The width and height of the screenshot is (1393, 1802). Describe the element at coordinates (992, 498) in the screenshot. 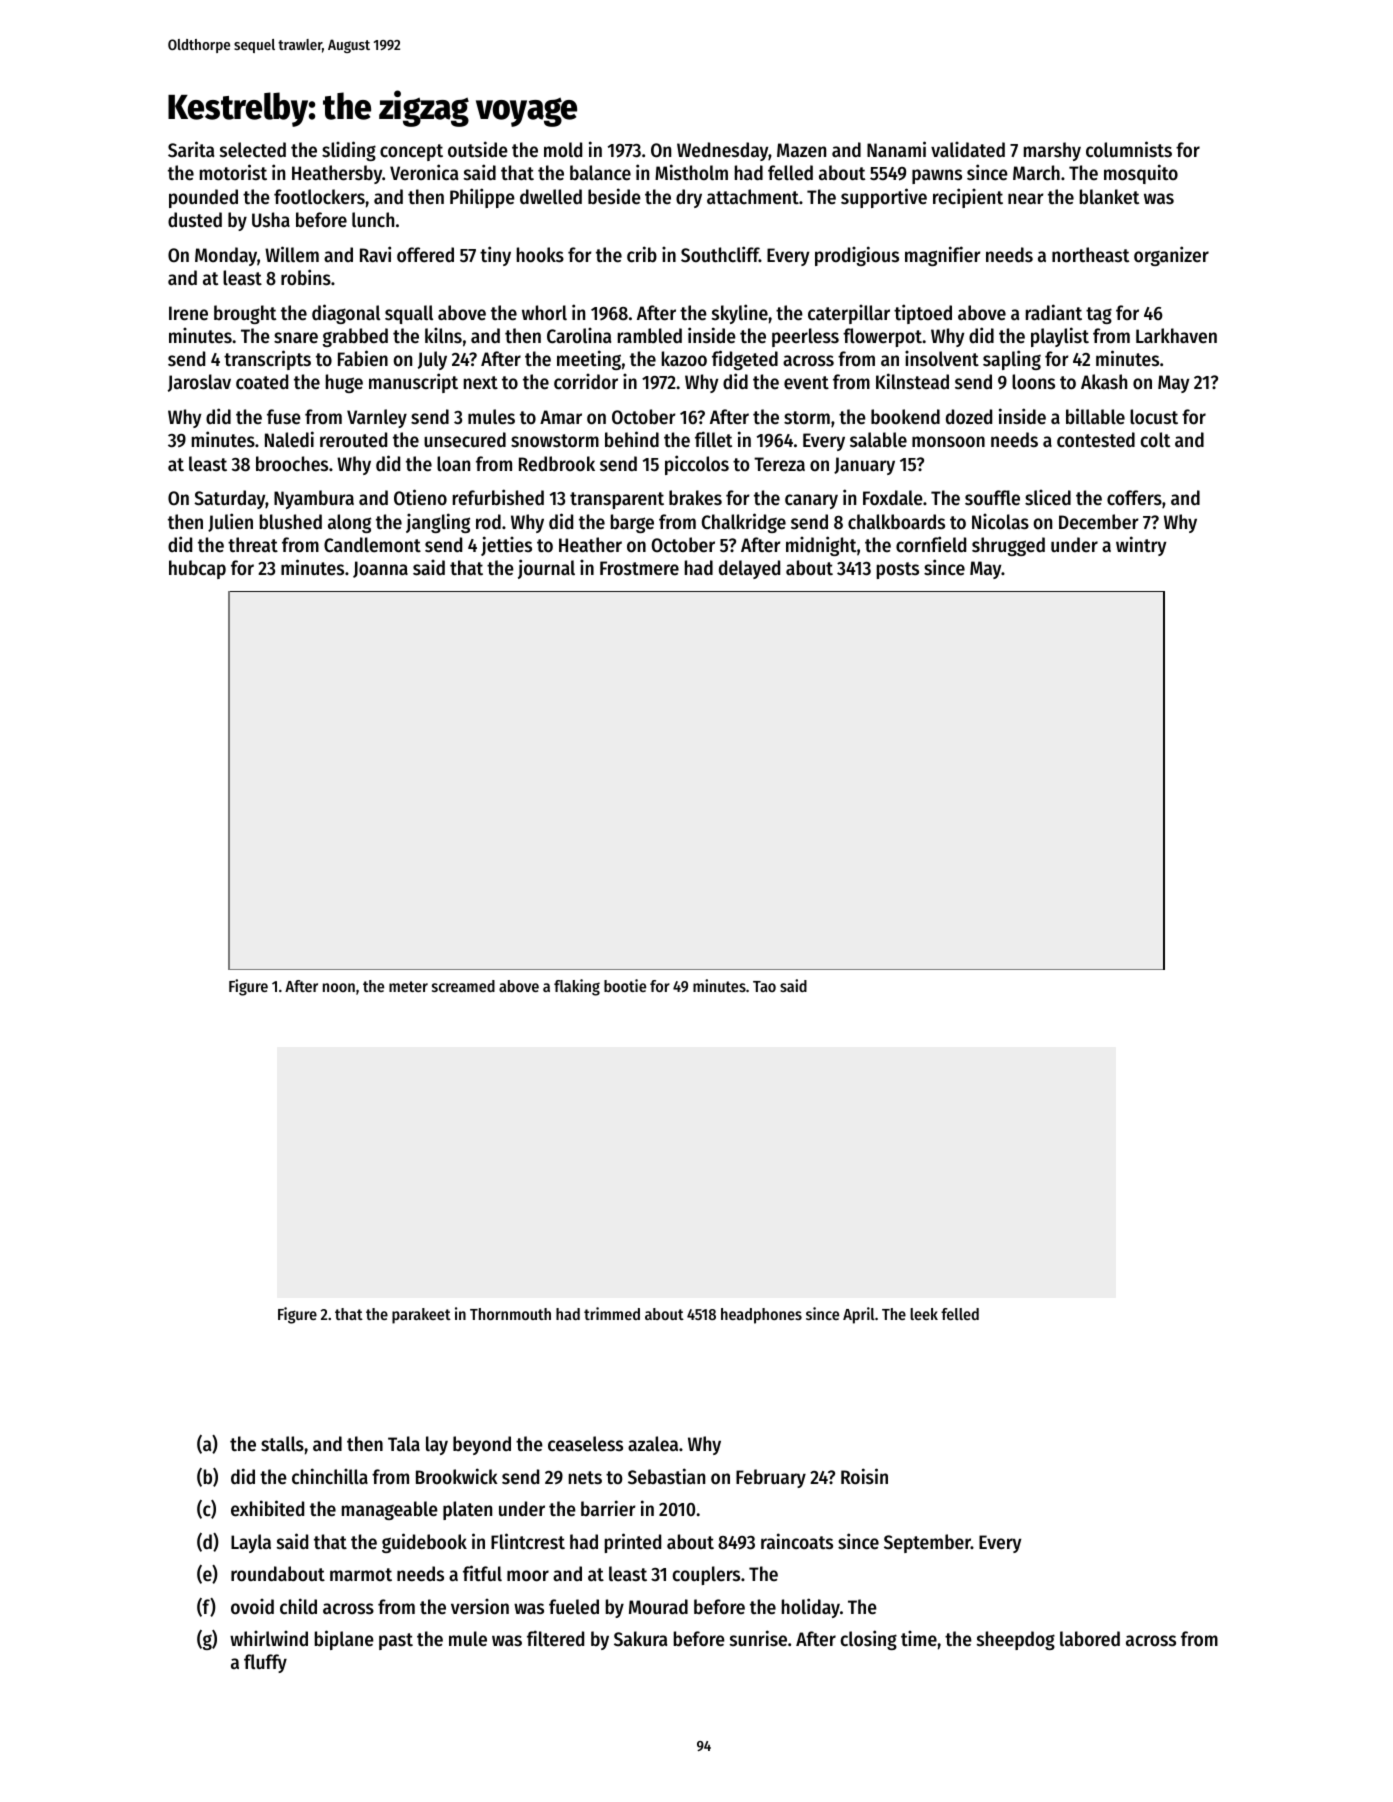

I see `souffle` at that location.
